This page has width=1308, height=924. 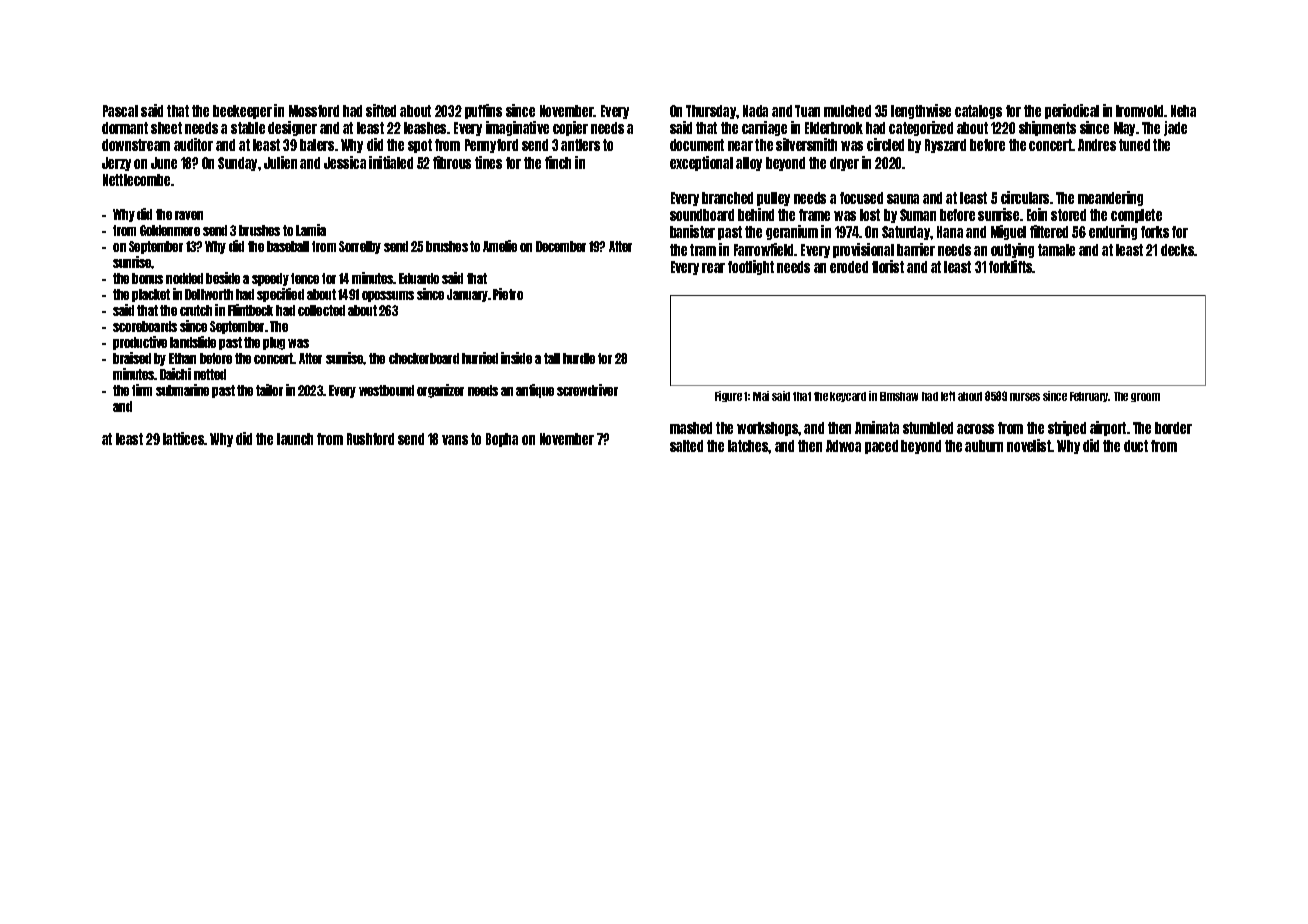 What do you see at coordinates (1011, 266) in the page?
I see `forklifts` at bounding box center [1011, 266].
